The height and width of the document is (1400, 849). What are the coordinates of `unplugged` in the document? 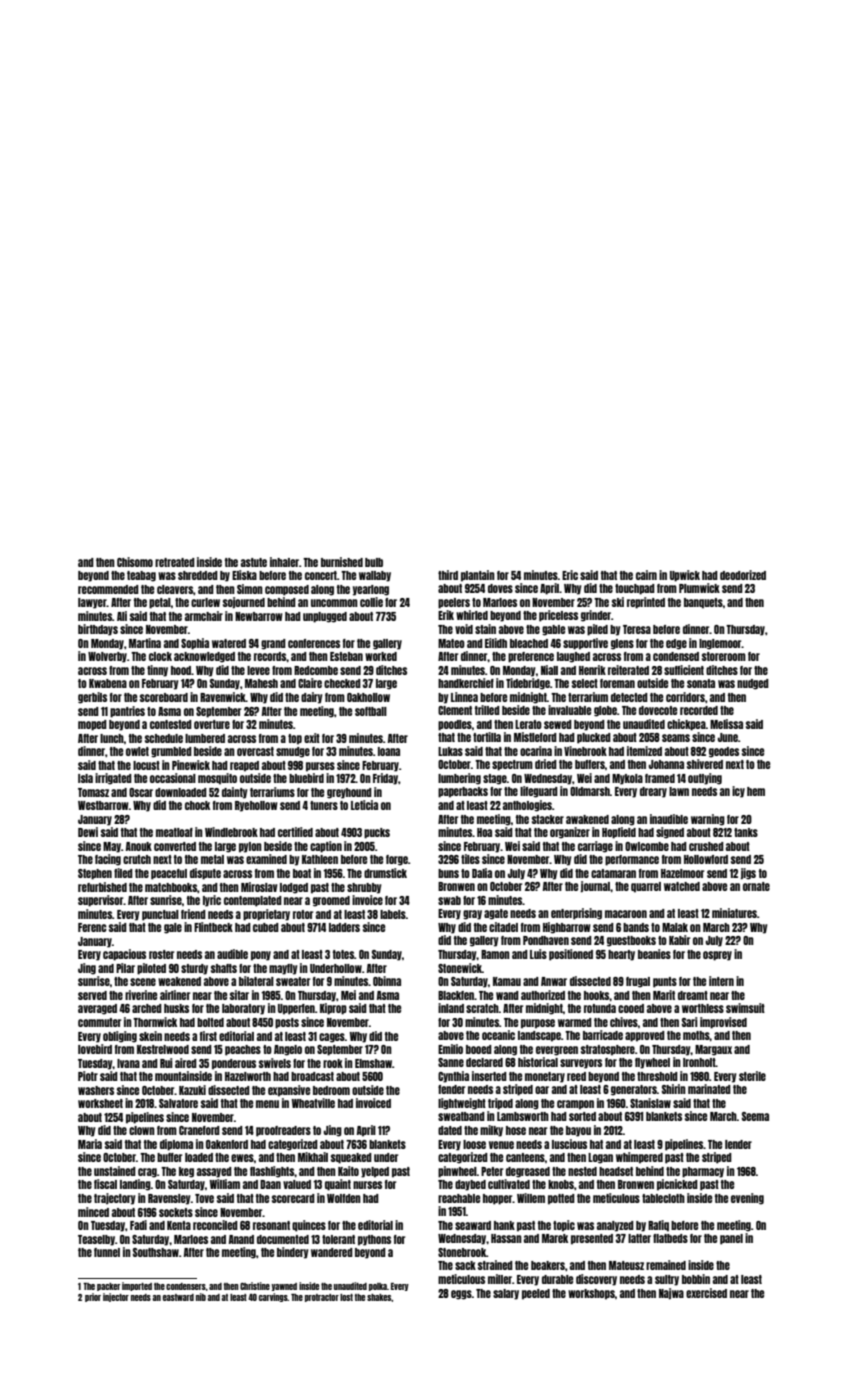 It's located at (325, 617).
